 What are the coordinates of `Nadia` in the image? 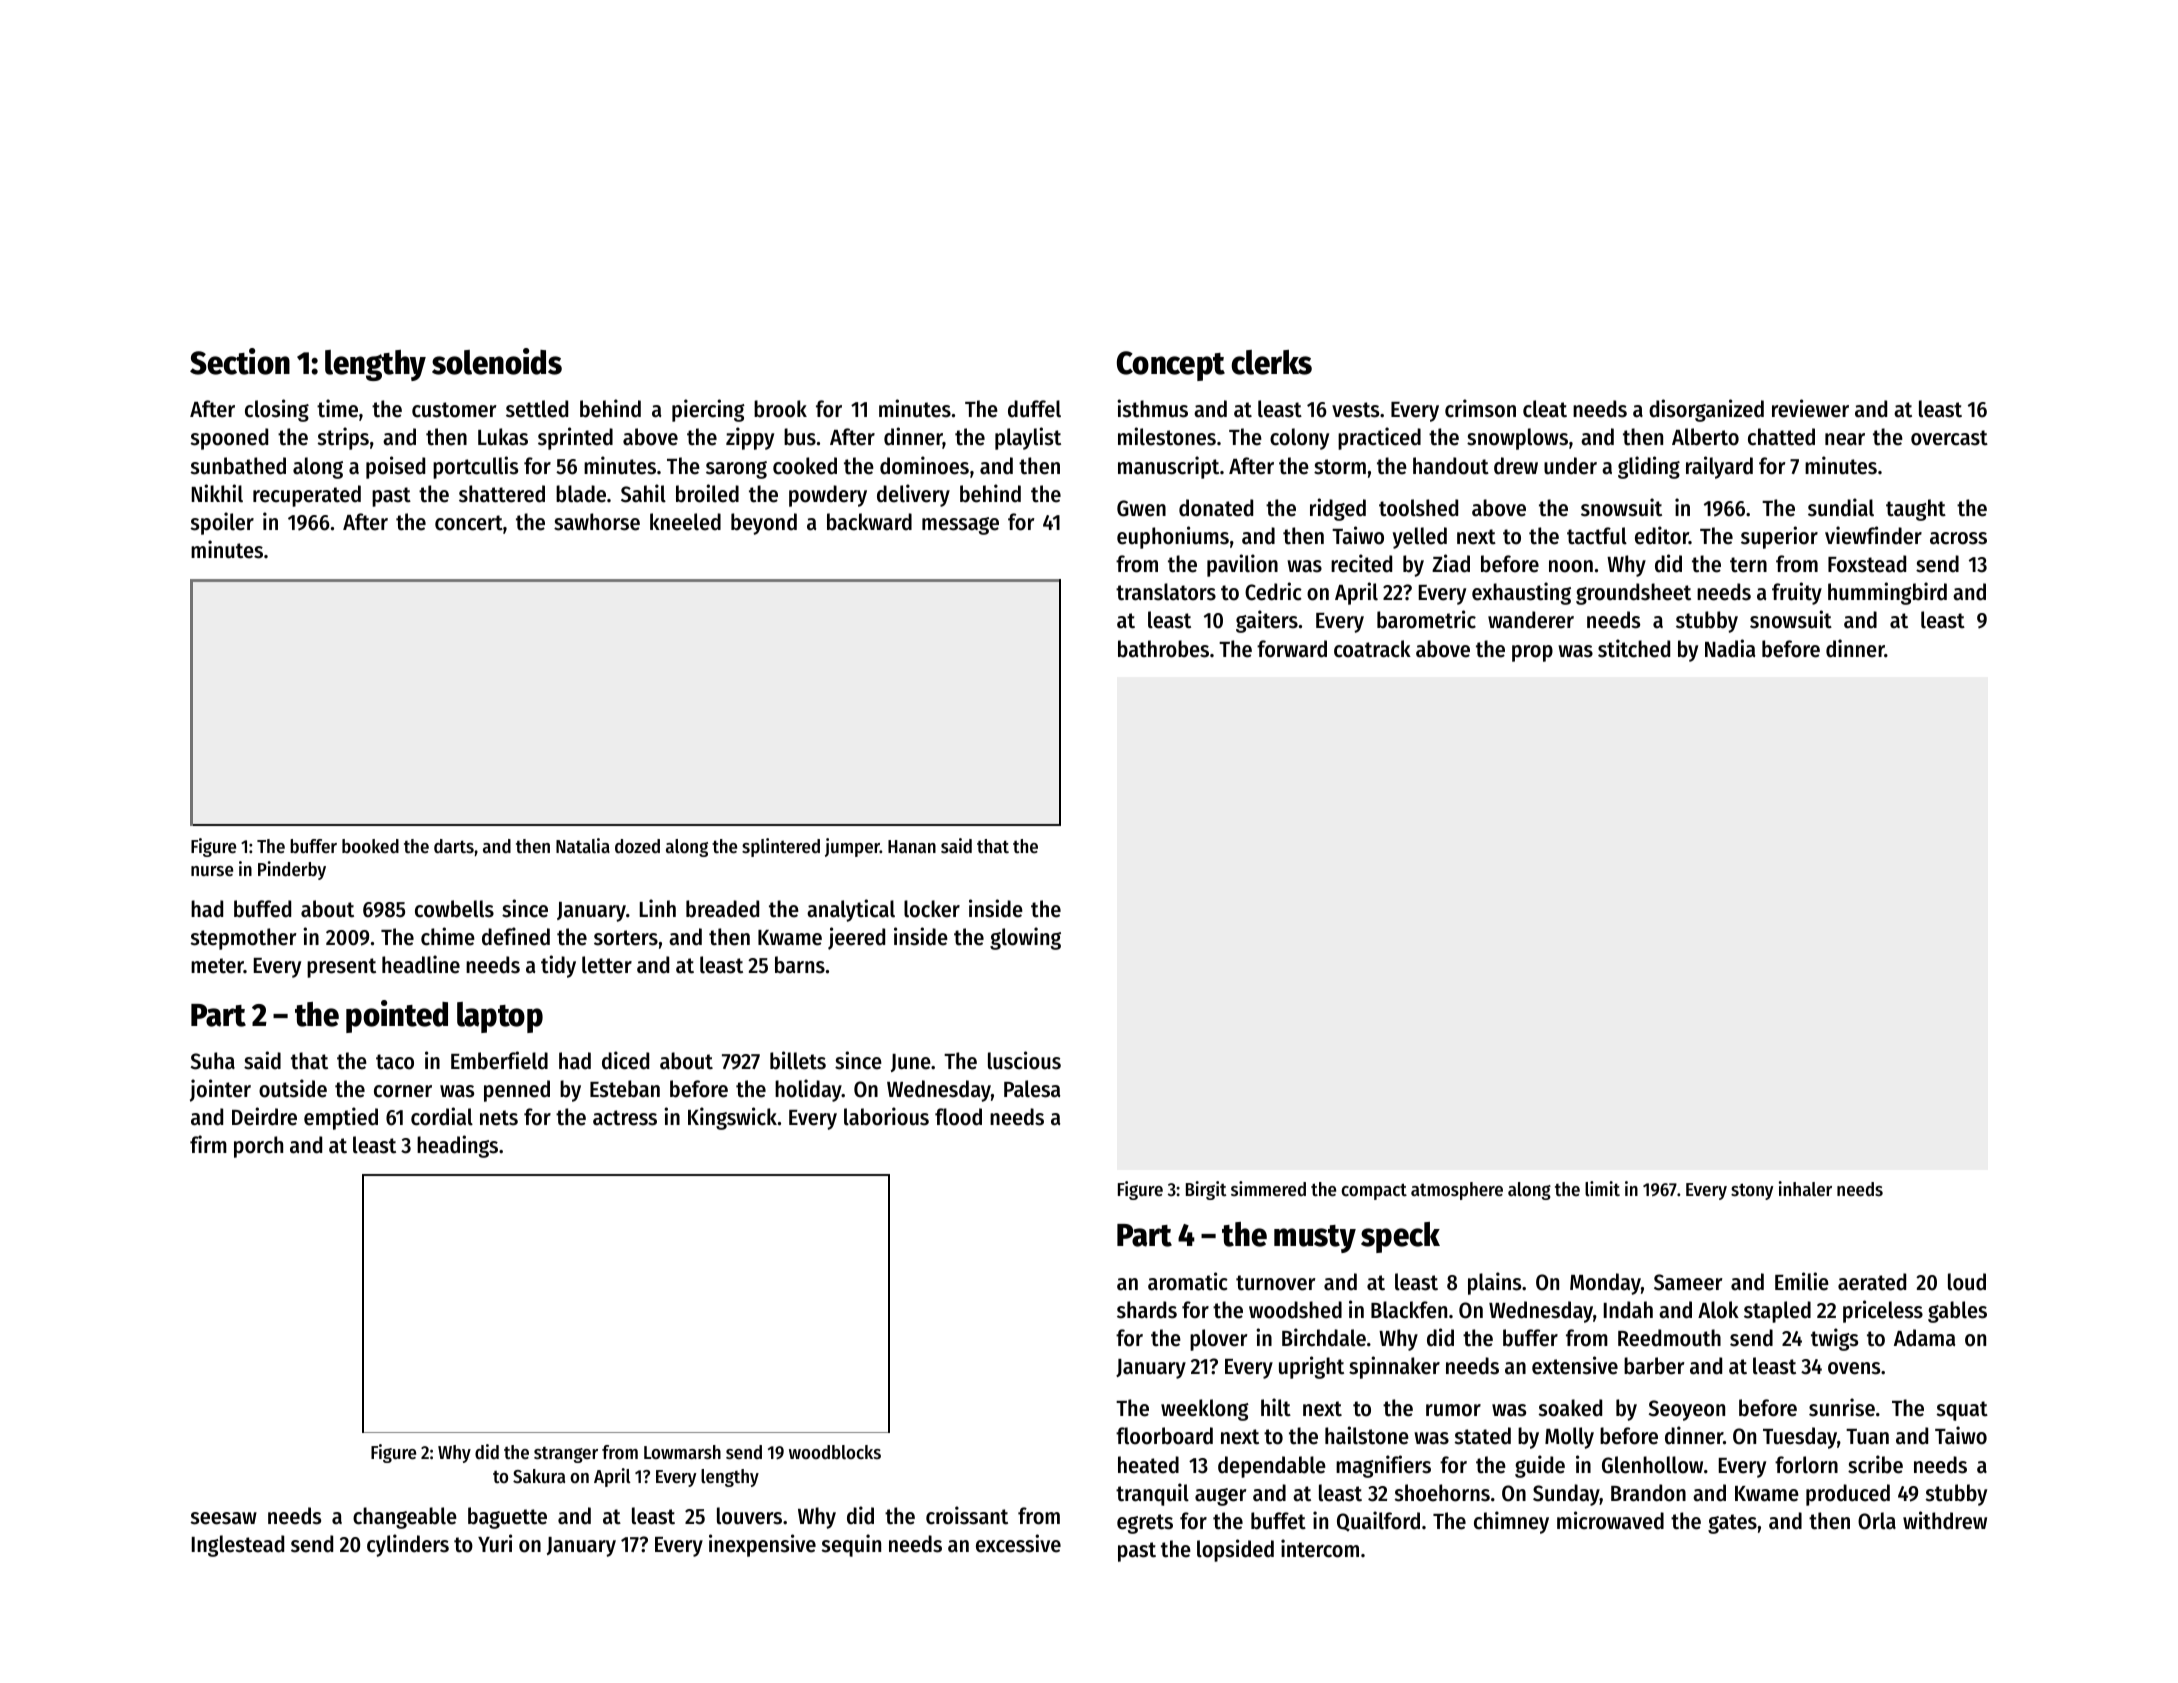 It's located at (1730, 648).
